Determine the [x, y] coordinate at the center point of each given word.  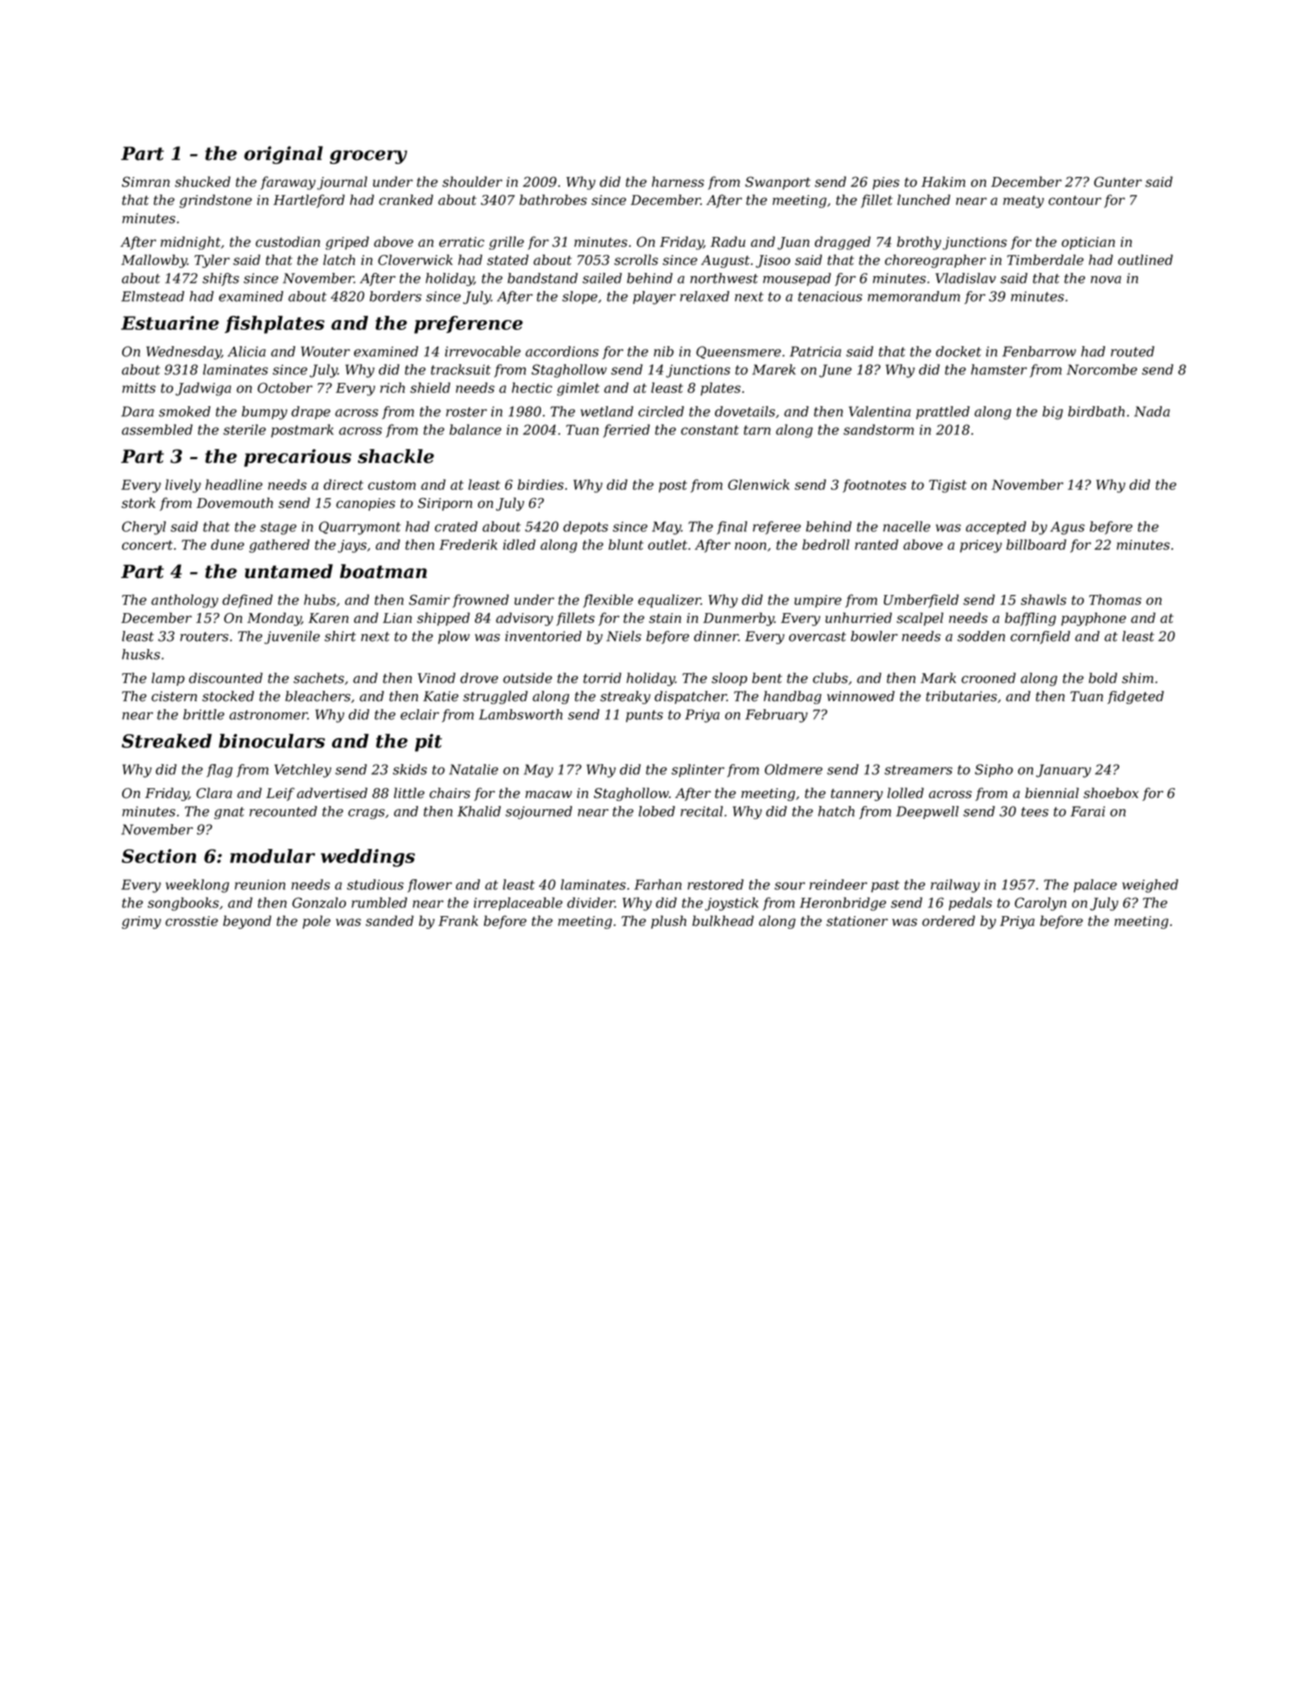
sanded [390, 920]
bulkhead [723, 920]
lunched [923, 199]
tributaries [961, 696]
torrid [602, 678]
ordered [948, 920]
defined [247, 601]
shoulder [472, 181]
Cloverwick [415, 259]
